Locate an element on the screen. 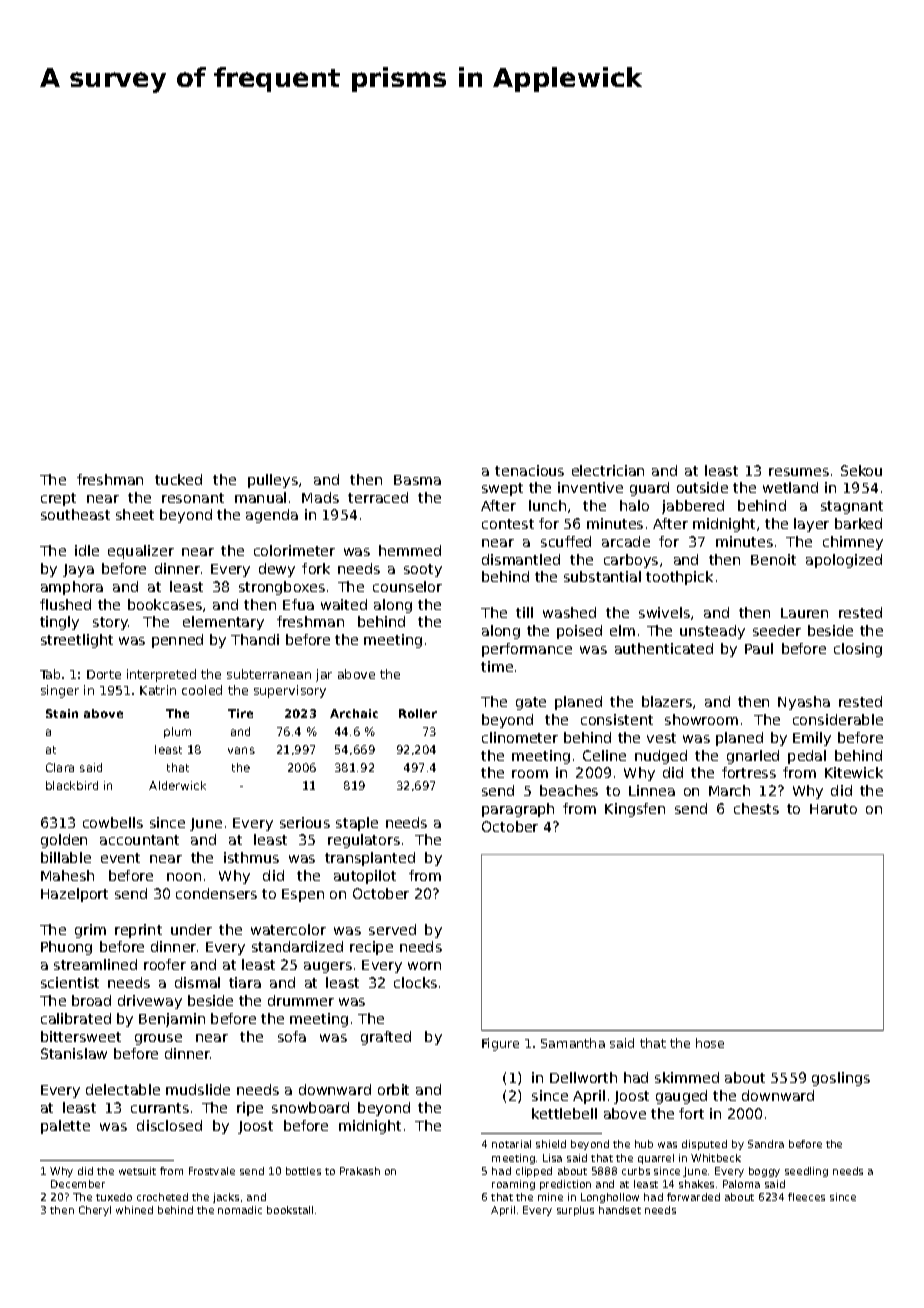  Benoit is located at coordinates (773, 559).
